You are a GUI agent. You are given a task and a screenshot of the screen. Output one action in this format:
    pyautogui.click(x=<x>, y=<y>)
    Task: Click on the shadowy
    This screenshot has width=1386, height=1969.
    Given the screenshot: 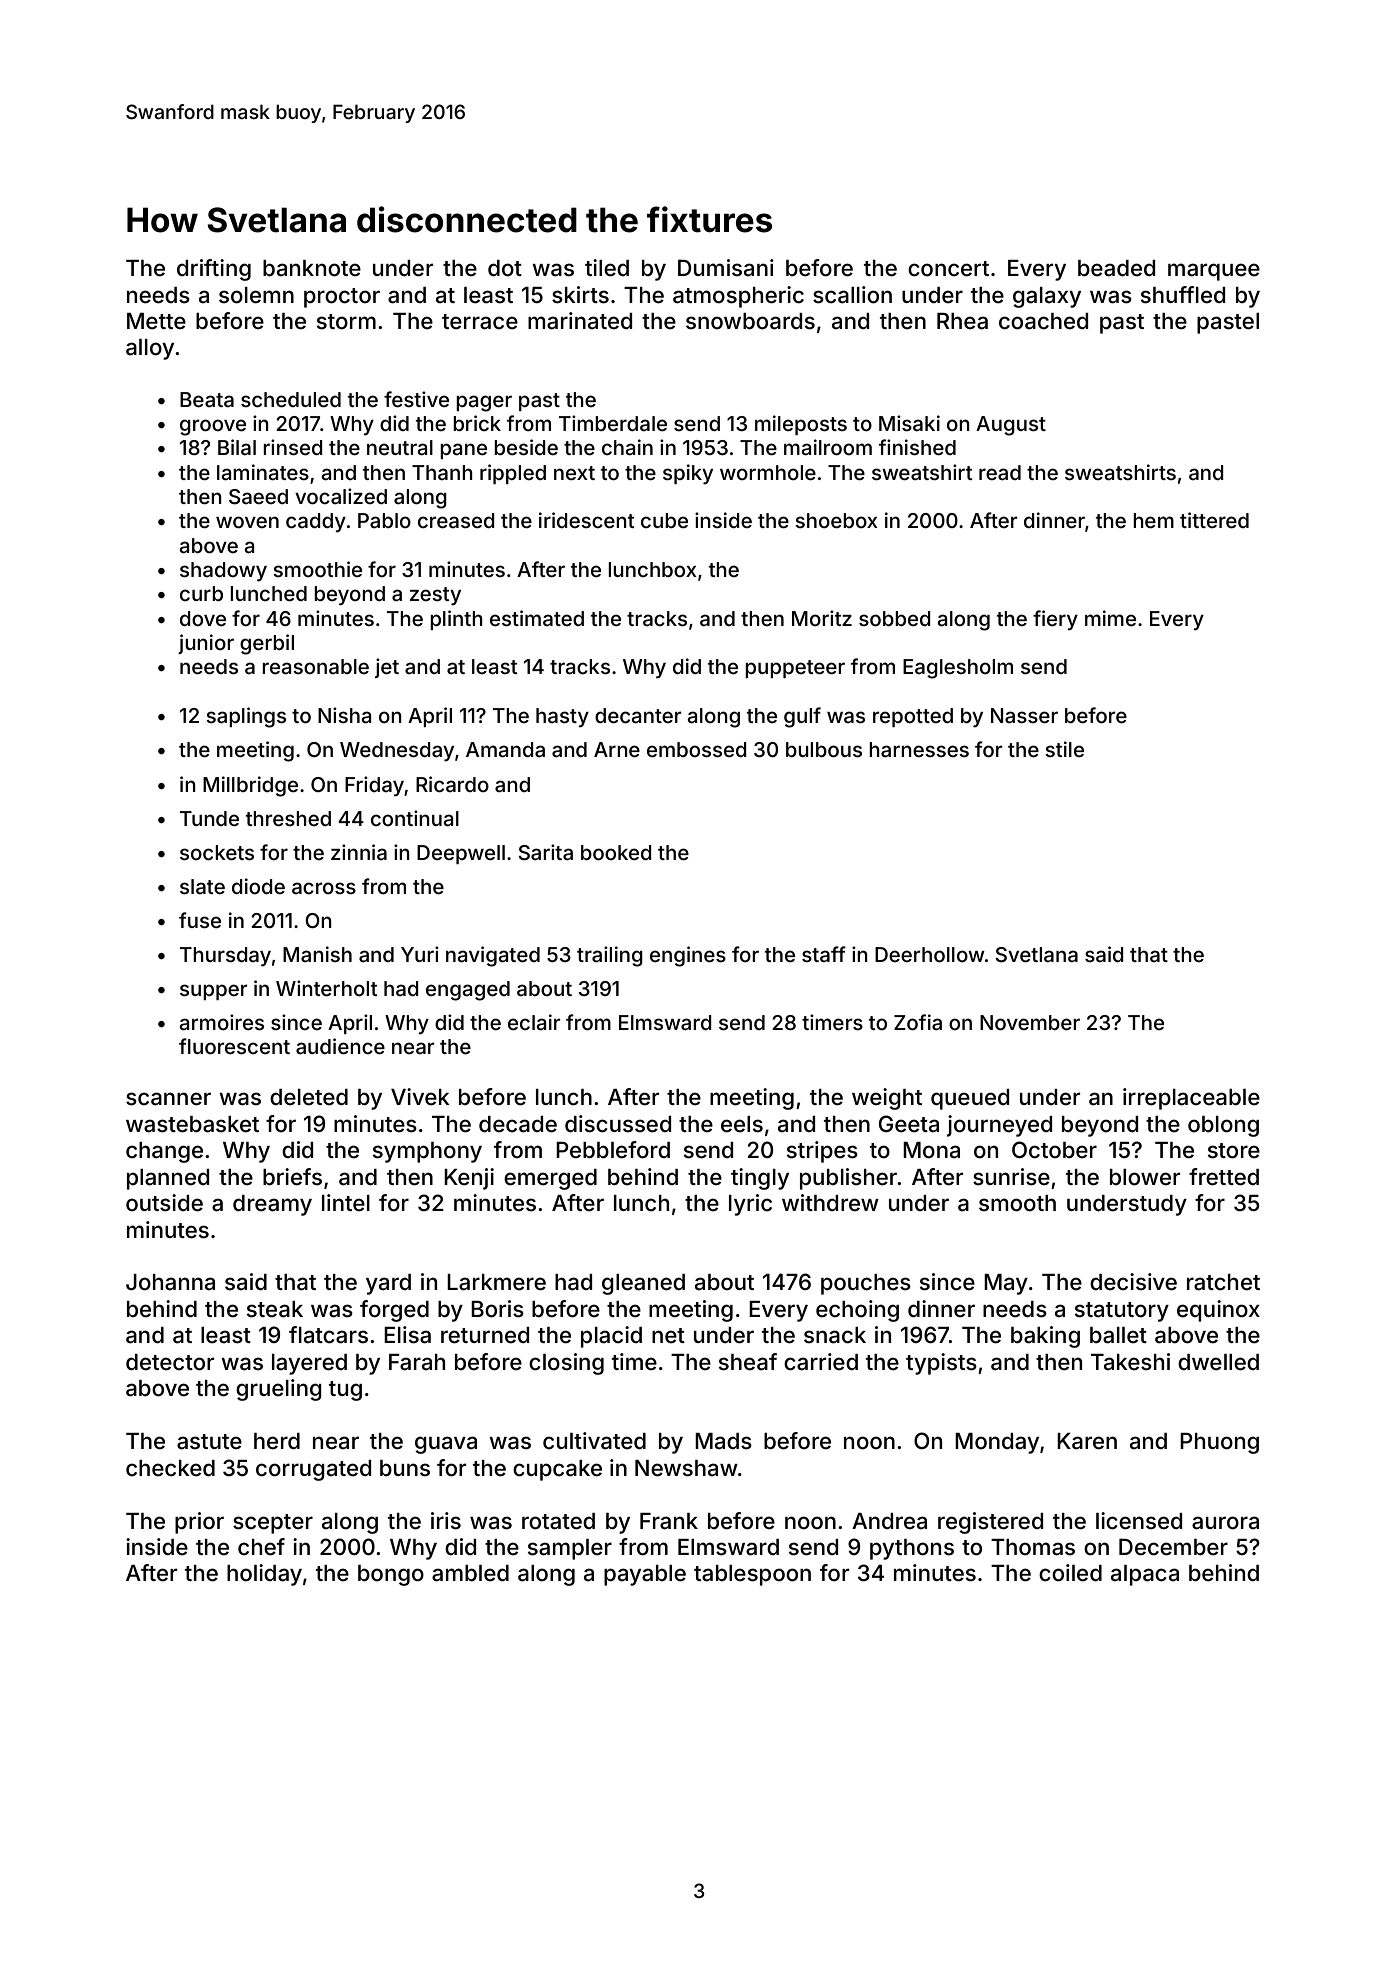 What is the action you would take?
    pyautogui.click(x=223, y=572)
